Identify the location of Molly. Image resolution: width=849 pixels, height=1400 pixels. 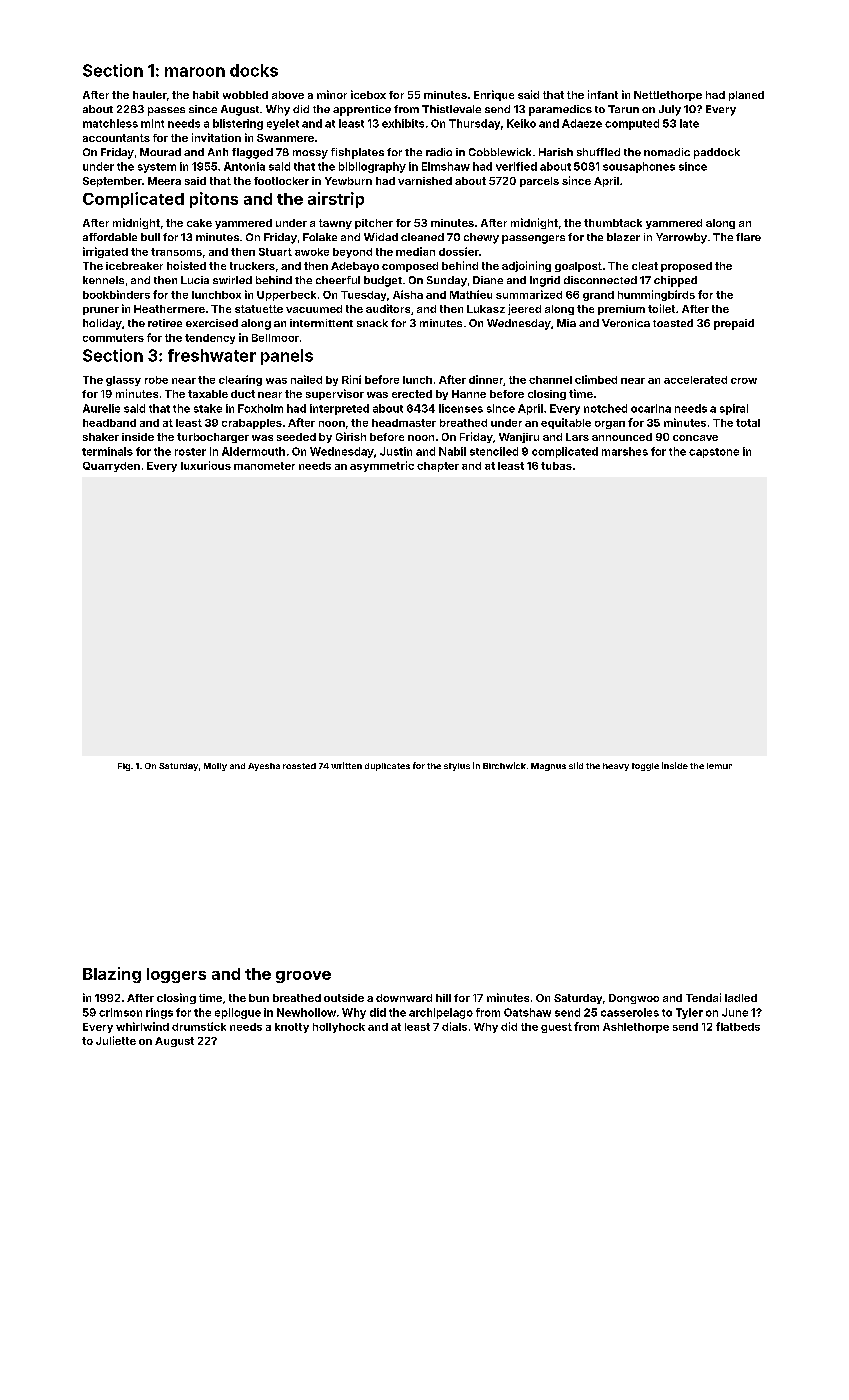
(215, 767).
